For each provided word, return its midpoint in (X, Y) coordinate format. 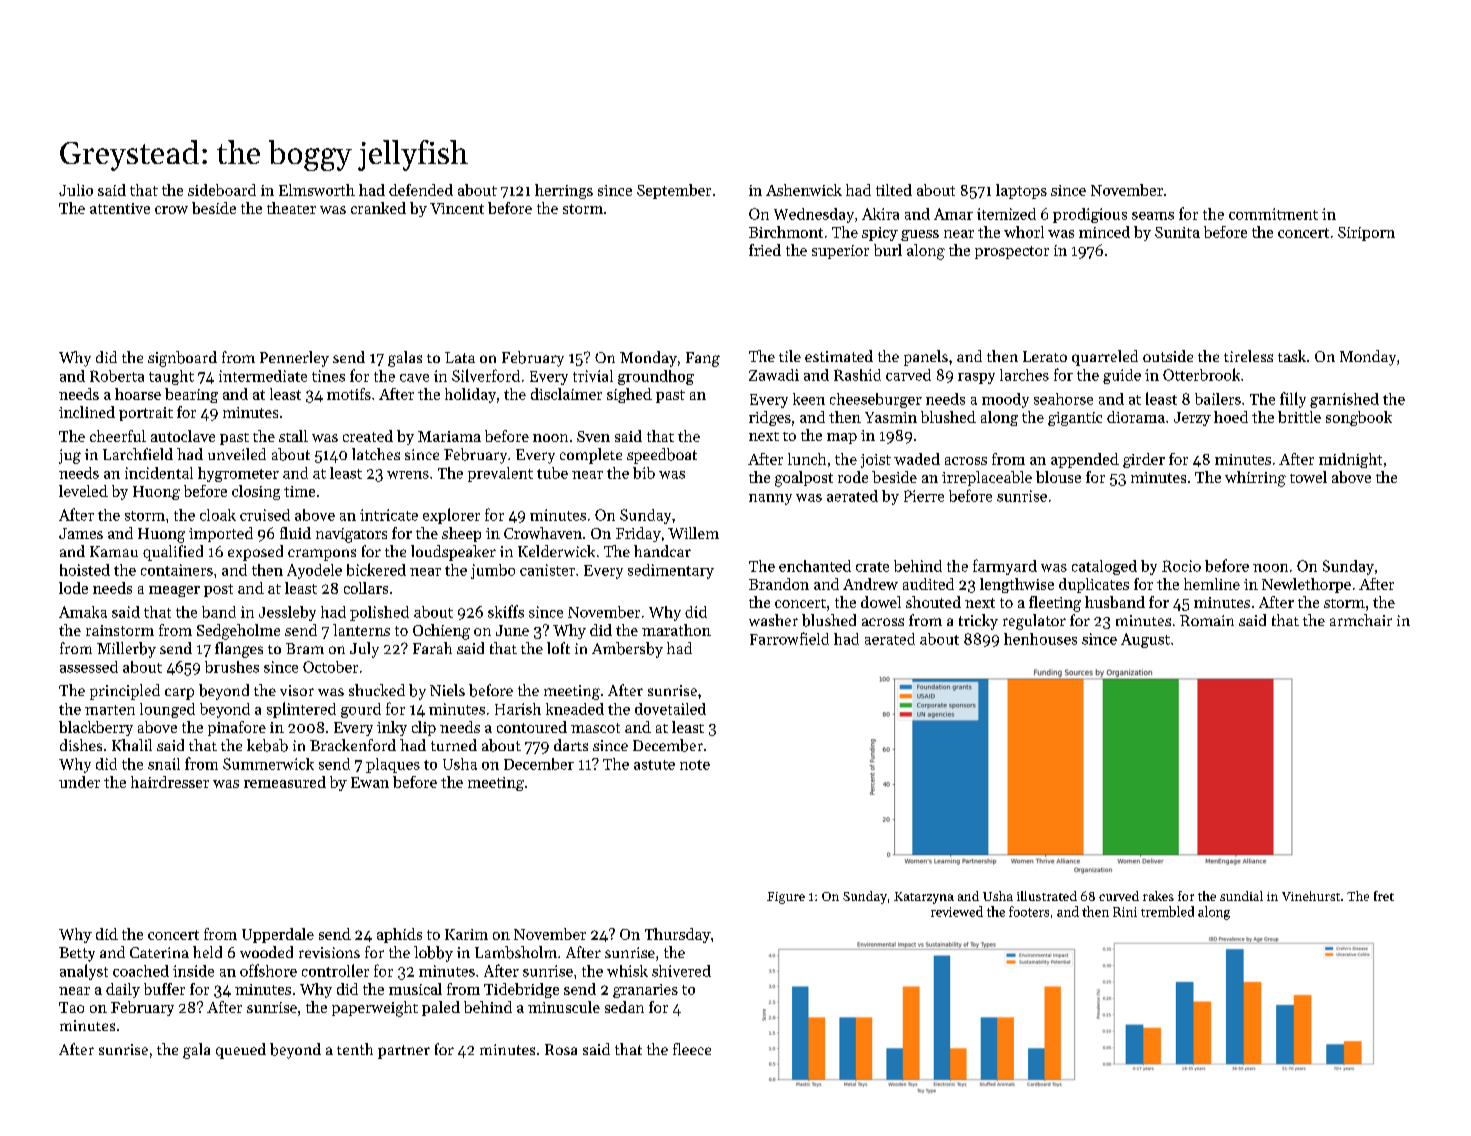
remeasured (285, 782)
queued (241, 1051)
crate (872, 567)
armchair (1361, 620)
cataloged (1104, 567)
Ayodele (314, 571)
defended (421, 190)
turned (454, 745)
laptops (1021, 191)
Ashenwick (804, 190)
